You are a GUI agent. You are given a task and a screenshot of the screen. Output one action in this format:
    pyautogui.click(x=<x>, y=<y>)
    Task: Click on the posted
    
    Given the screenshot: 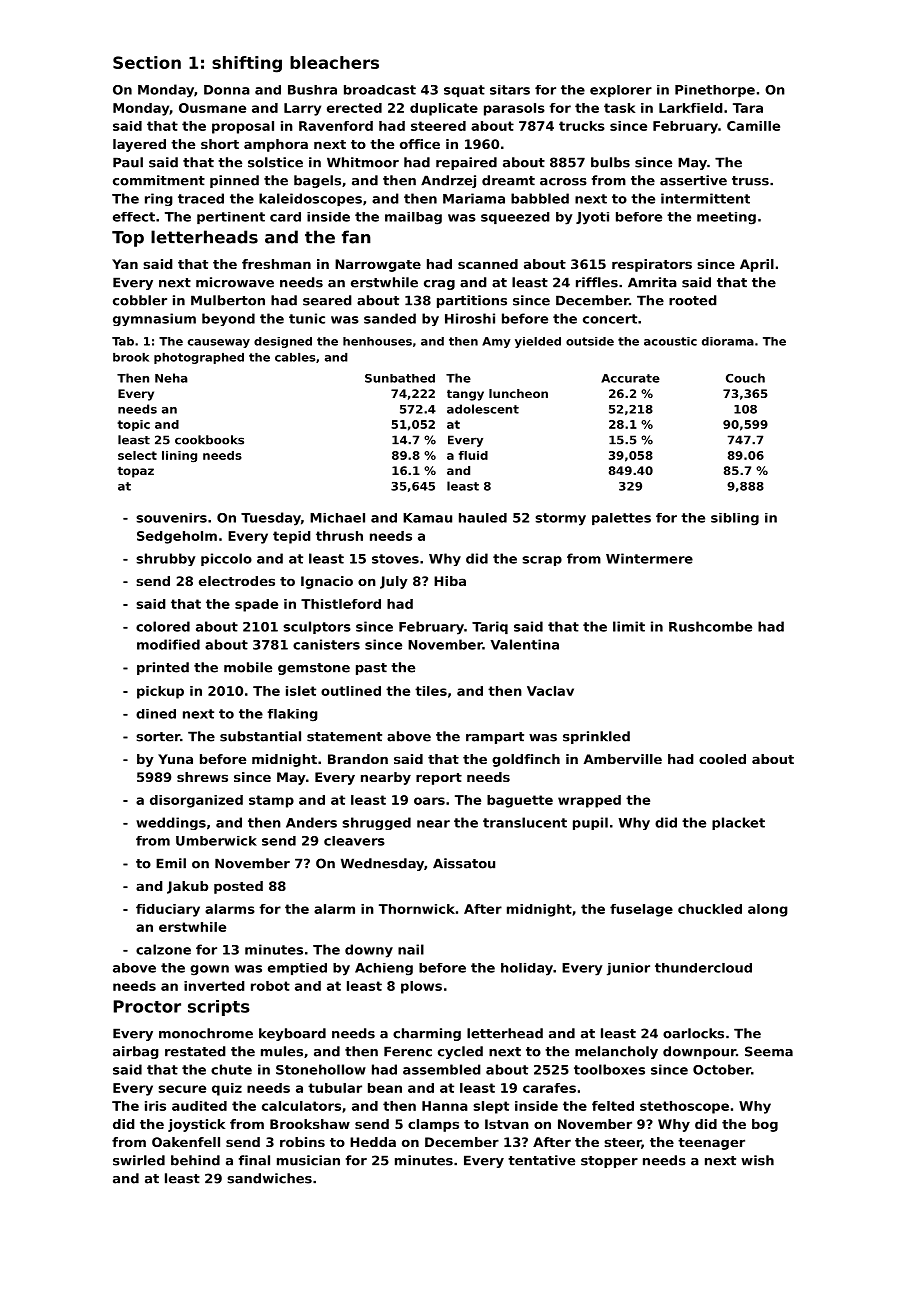 What is the action you would take?
    pyautogui.click(x=238, y=887)
